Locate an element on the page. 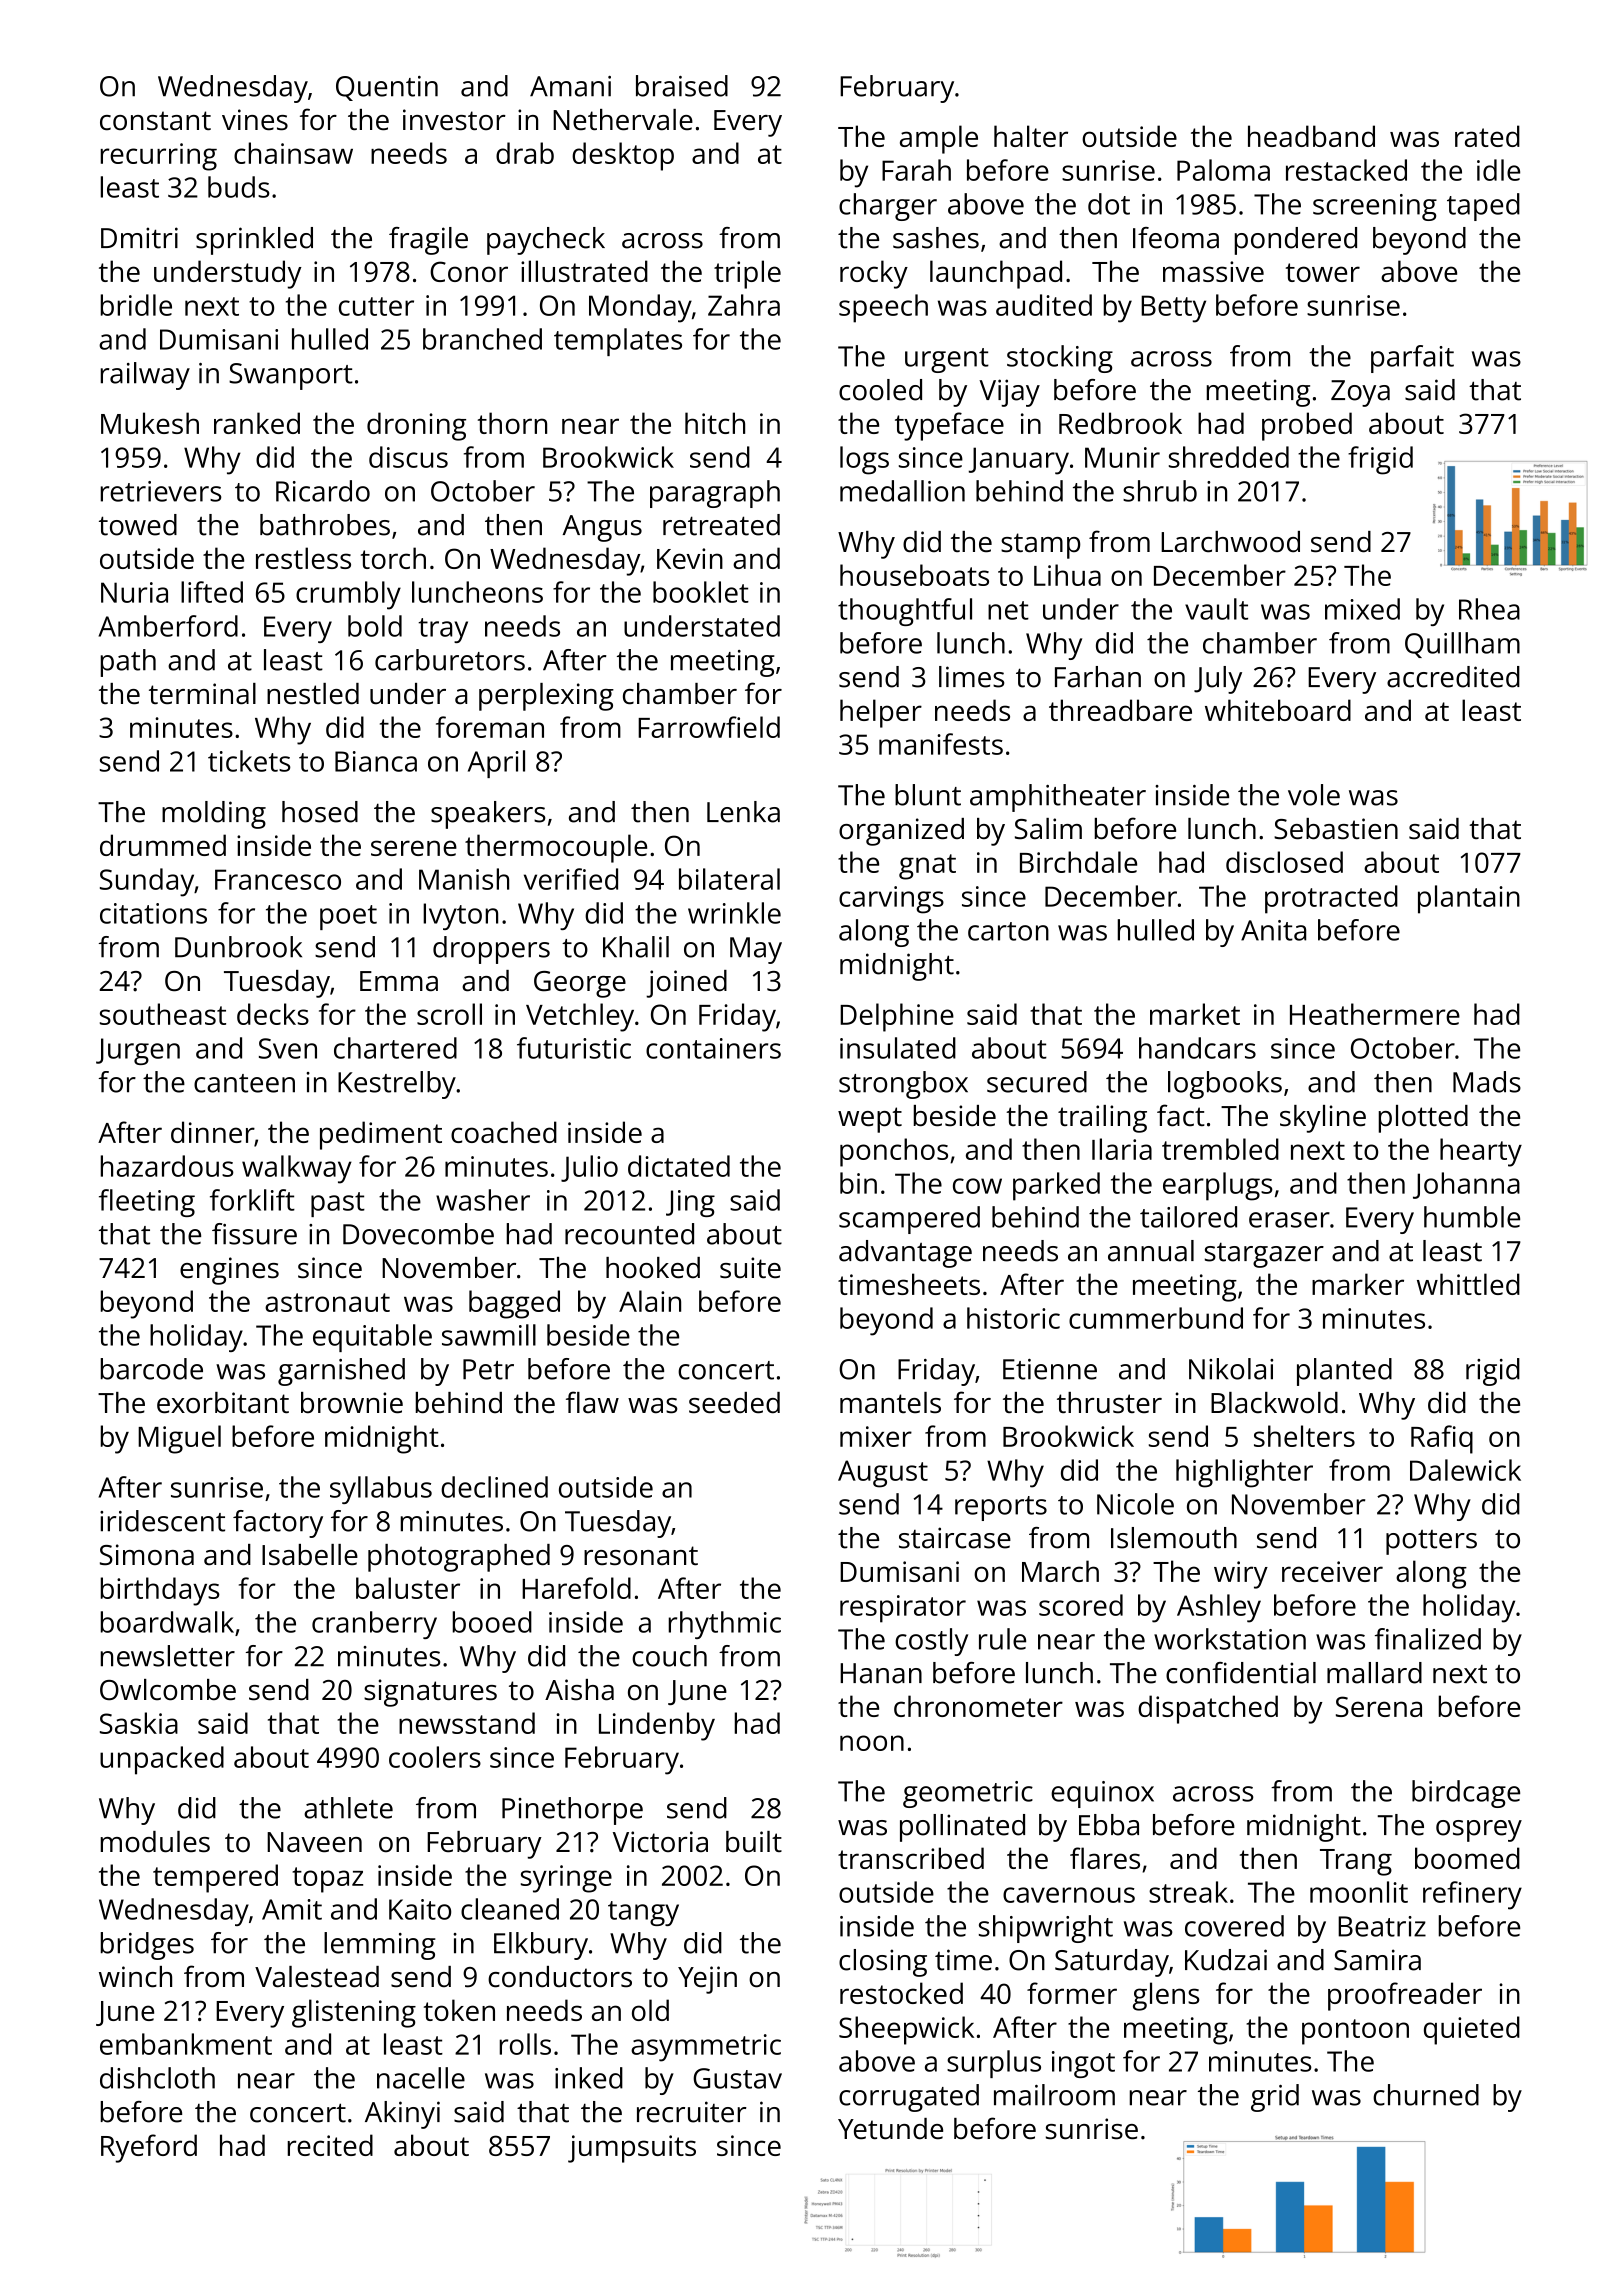 This page has height=2292, width=1620. token is located at coordinates (459, 2010).
